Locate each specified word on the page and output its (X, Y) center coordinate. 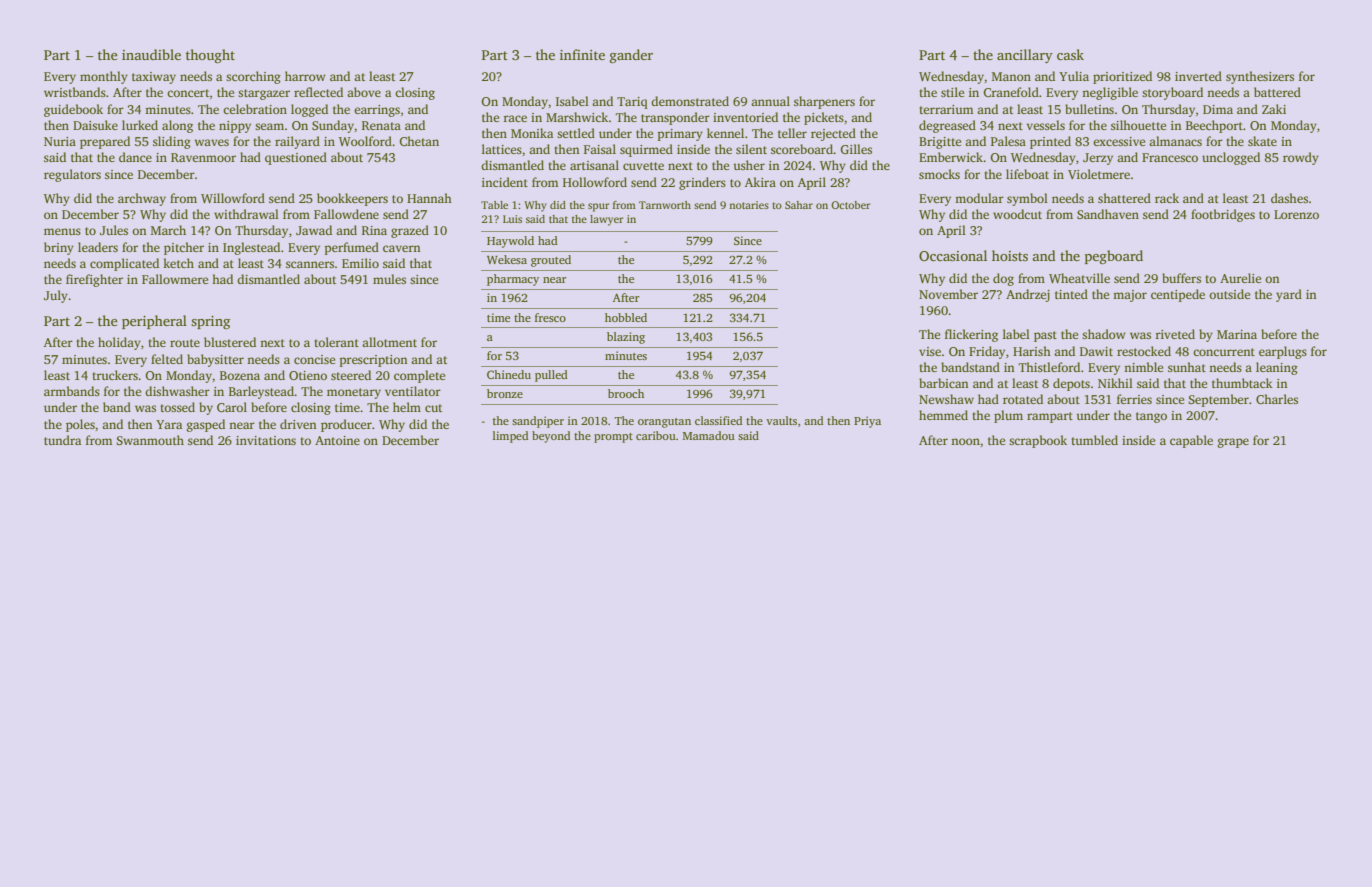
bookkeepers (352, 199)
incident (505, 182)
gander (631, 56)
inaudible (151, 54)
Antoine (337, 440)
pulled (551, 376)
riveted (1175, 334)
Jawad (314, 230)
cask (1070, 54)
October (850, 205)
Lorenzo (1296, 214)
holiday (119, 343)
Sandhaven (1108, 214)
